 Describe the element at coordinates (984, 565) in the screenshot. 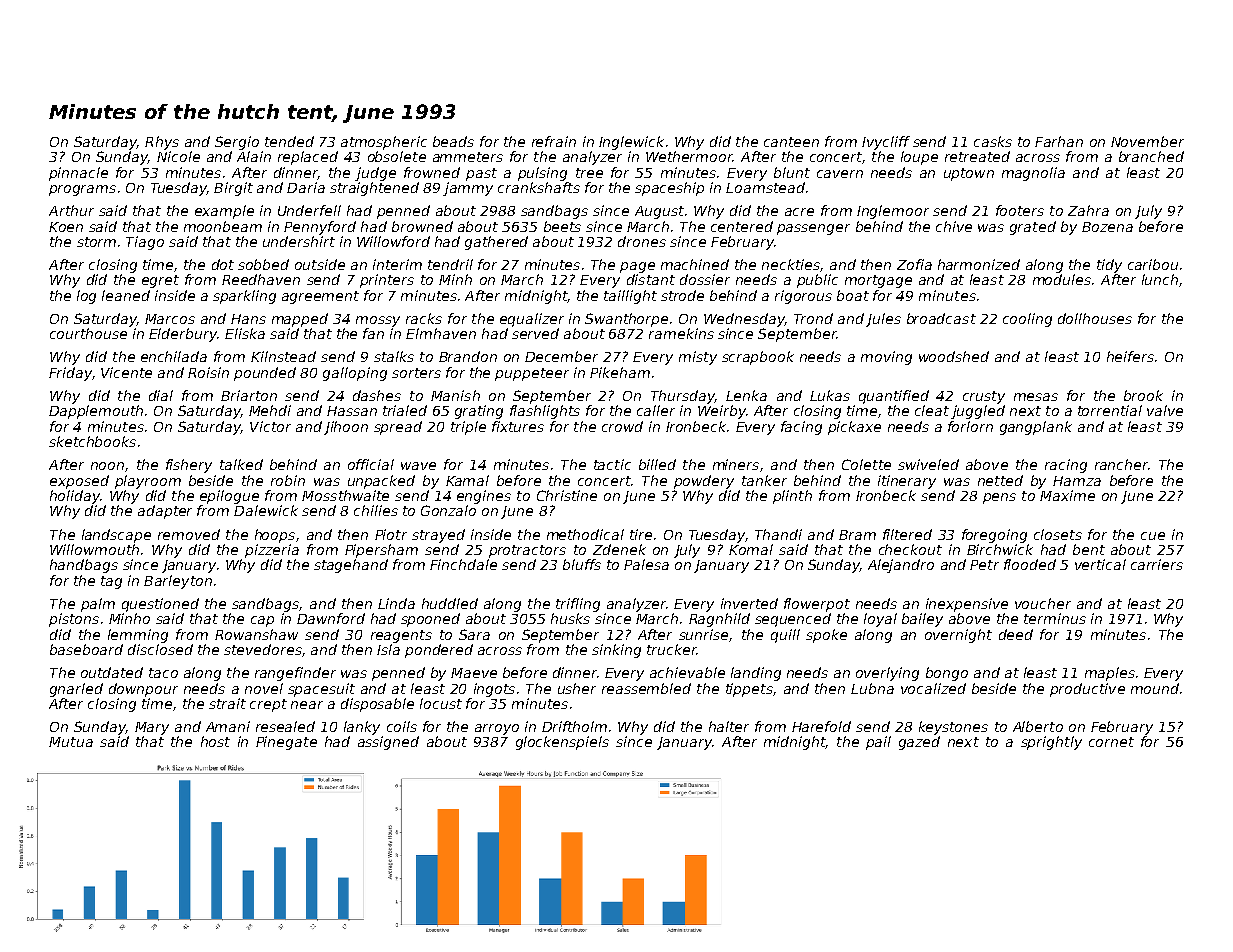

I see `Petr` at that location.
